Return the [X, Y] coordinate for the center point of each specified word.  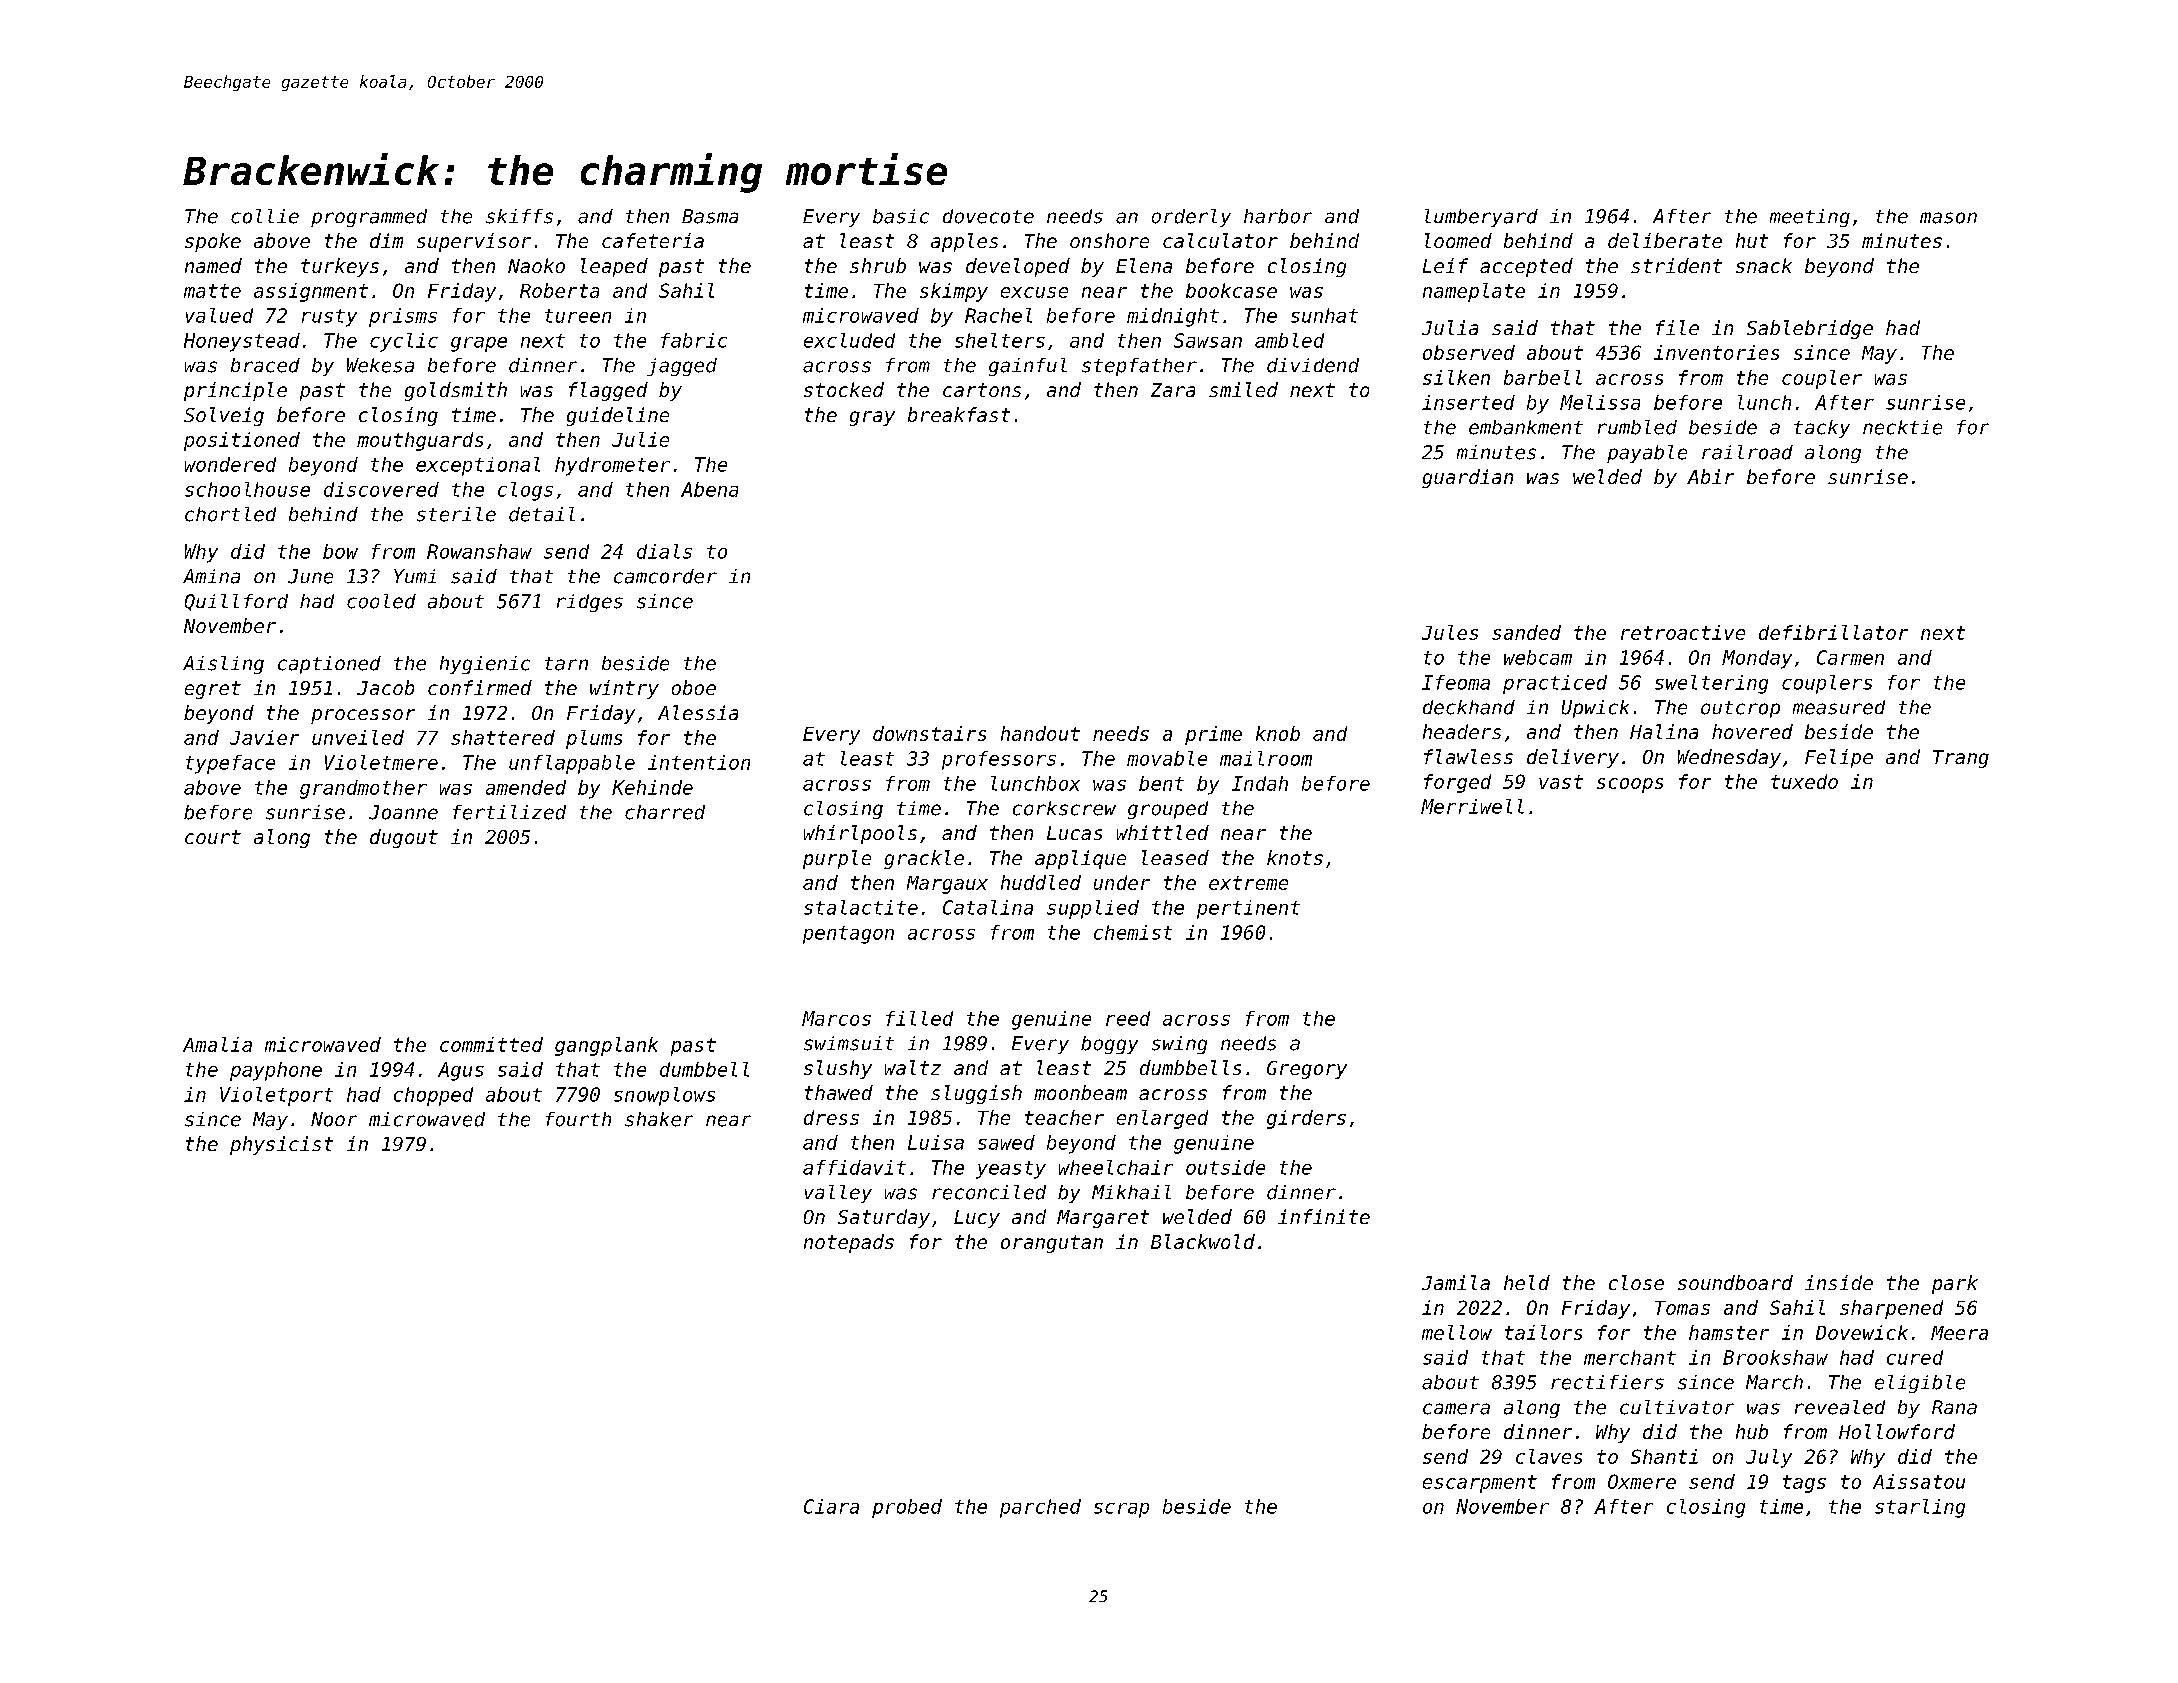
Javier [264, 737]
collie [265, 216]
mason [1948, 218]
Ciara [831, 1506]
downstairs [929, 733]
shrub [878, 265]
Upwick [1595, 709]
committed [491, 1044]
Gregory [1307, 1070]
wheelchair [1116, 1167]
